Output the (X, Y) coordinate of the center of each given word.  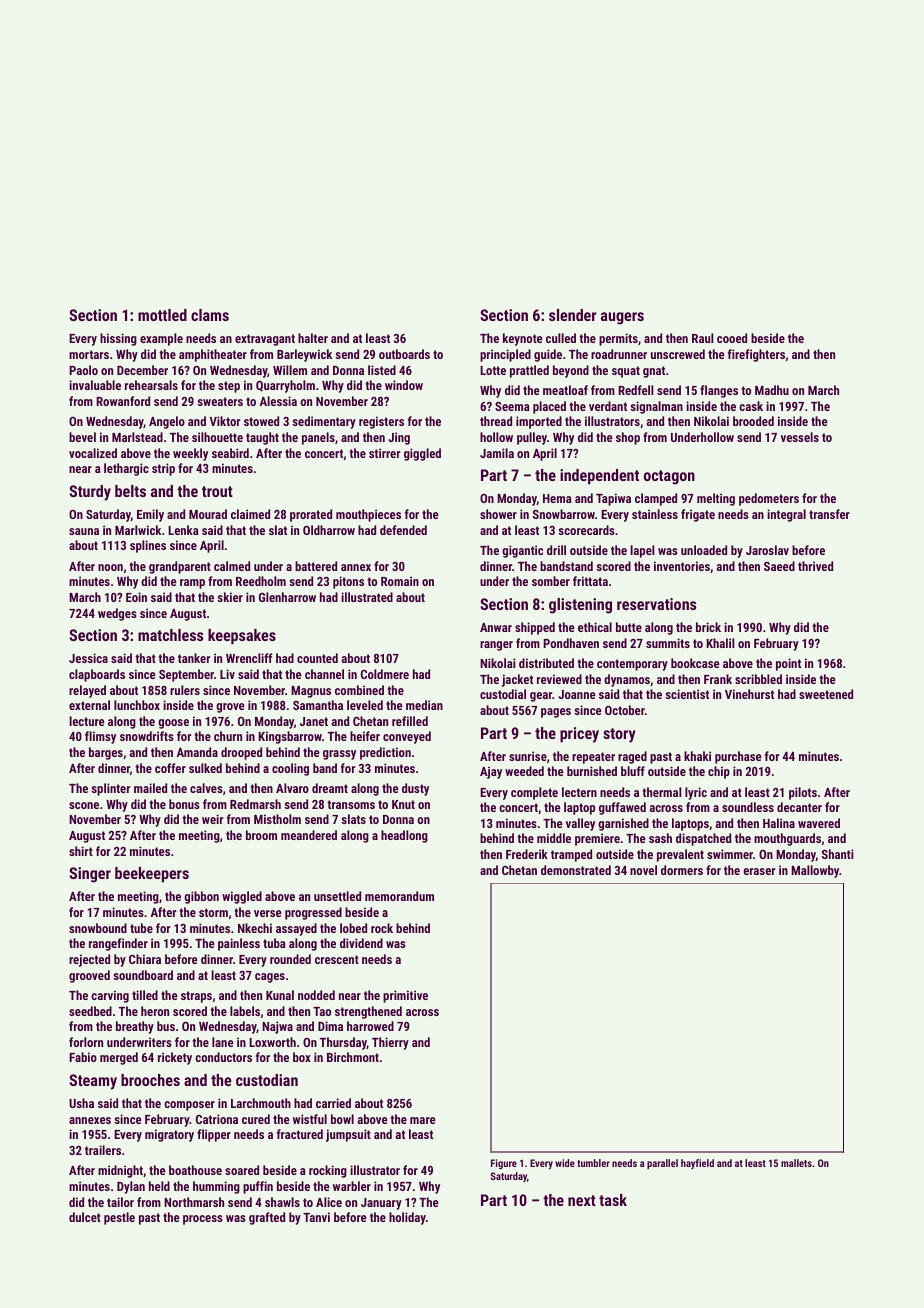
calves (206, 788)
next (582, 1200)
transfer (829, 514)
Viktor (225, 421)
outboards (404, 354)
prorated (311, 515)
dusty (415, 789)
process (203, 1220)
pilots (803, 793)
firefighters (756, 355)
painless (239, 944)
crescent (337, 959)
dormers (682, 870)
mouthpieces (368, 515)
